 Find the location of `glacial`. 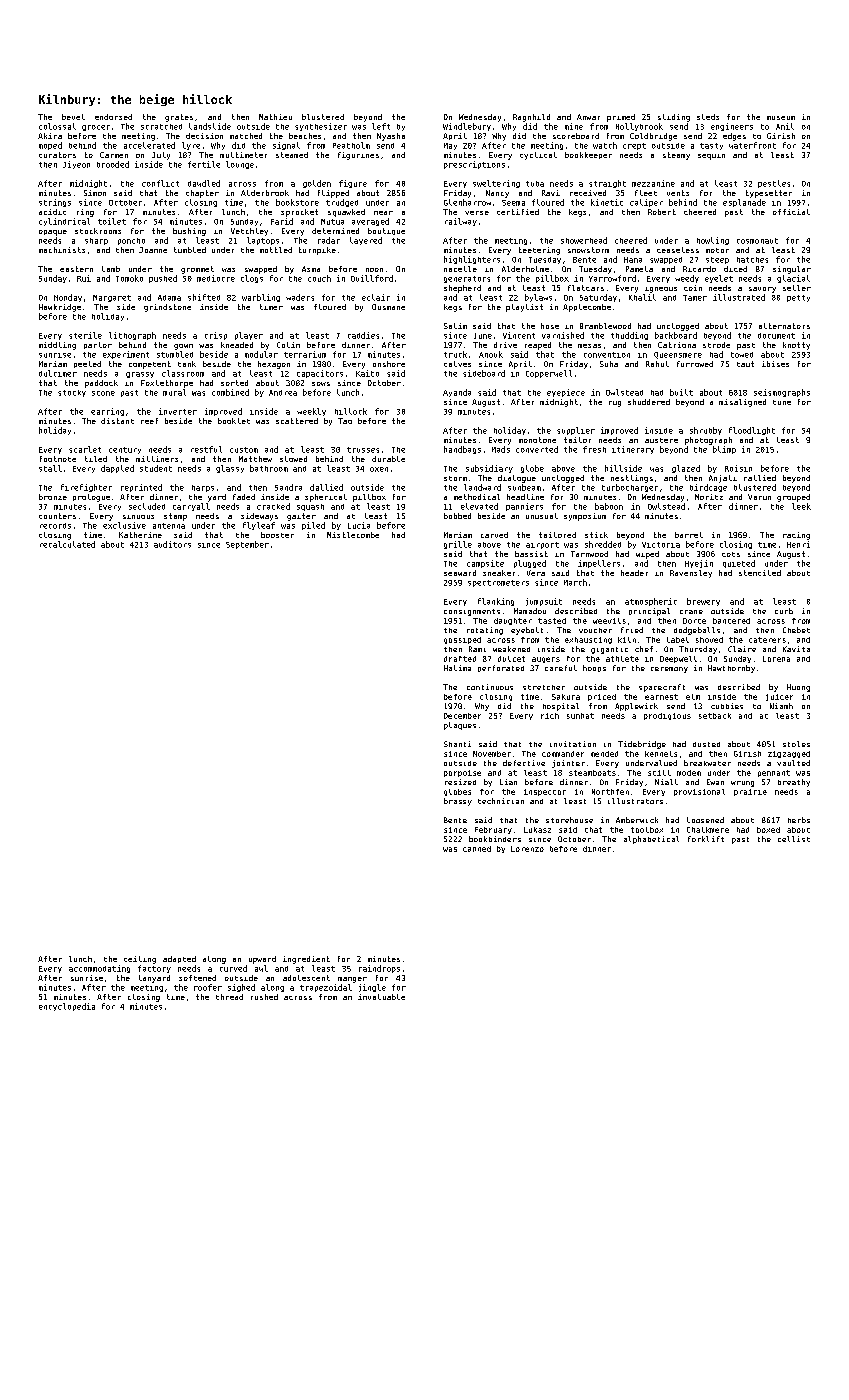

glacial is located at coordinates (793, 279).
